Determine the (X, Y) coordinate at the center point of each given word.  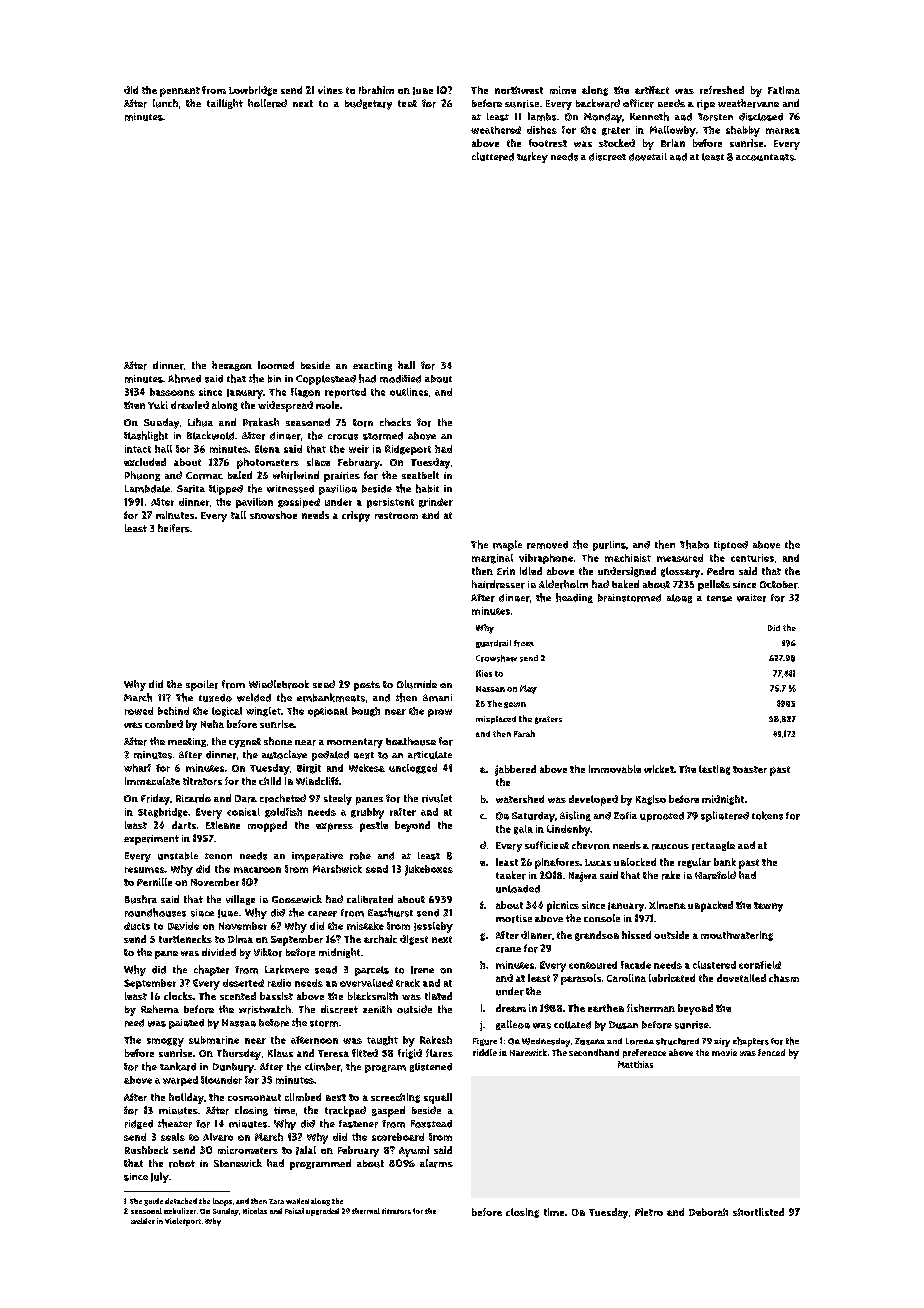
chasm (784, 978)
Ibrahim (376, 90)
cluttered (493, 156)
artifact (652, 90)
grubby (367, 813)
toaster (750, 769)
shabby (743, 131)
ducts (137, 926)
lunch (165, 103)
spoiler (202, 685)
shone (278, 741)
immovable (615, 769)
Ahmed (184, 378)
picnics (563, 906)
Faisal (294, 1211)
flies (484, 673)
